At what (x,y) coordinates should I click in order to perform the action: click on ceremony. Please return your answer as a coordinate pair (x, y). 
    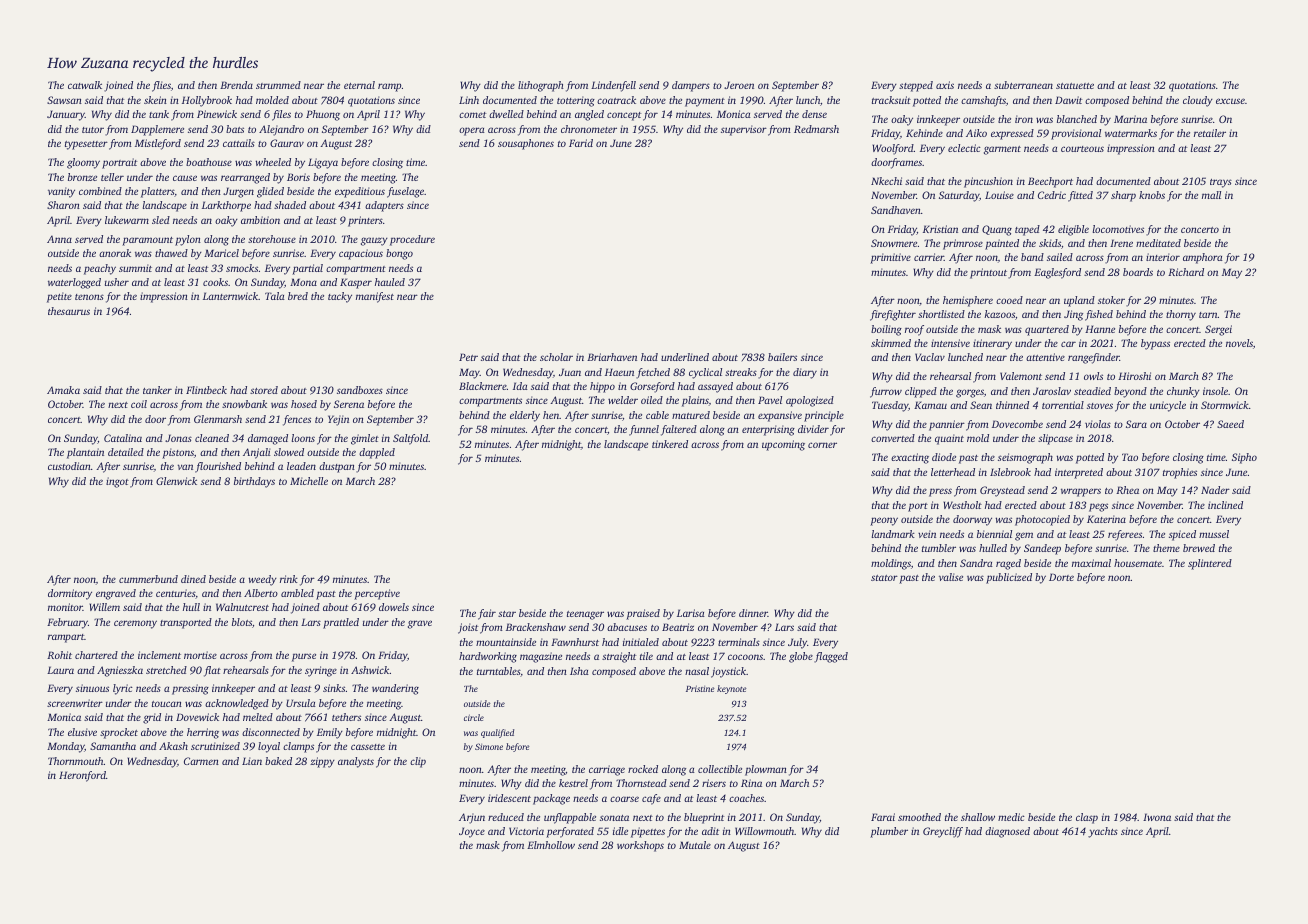
    Looking at the image, I should click on (135, 624).
